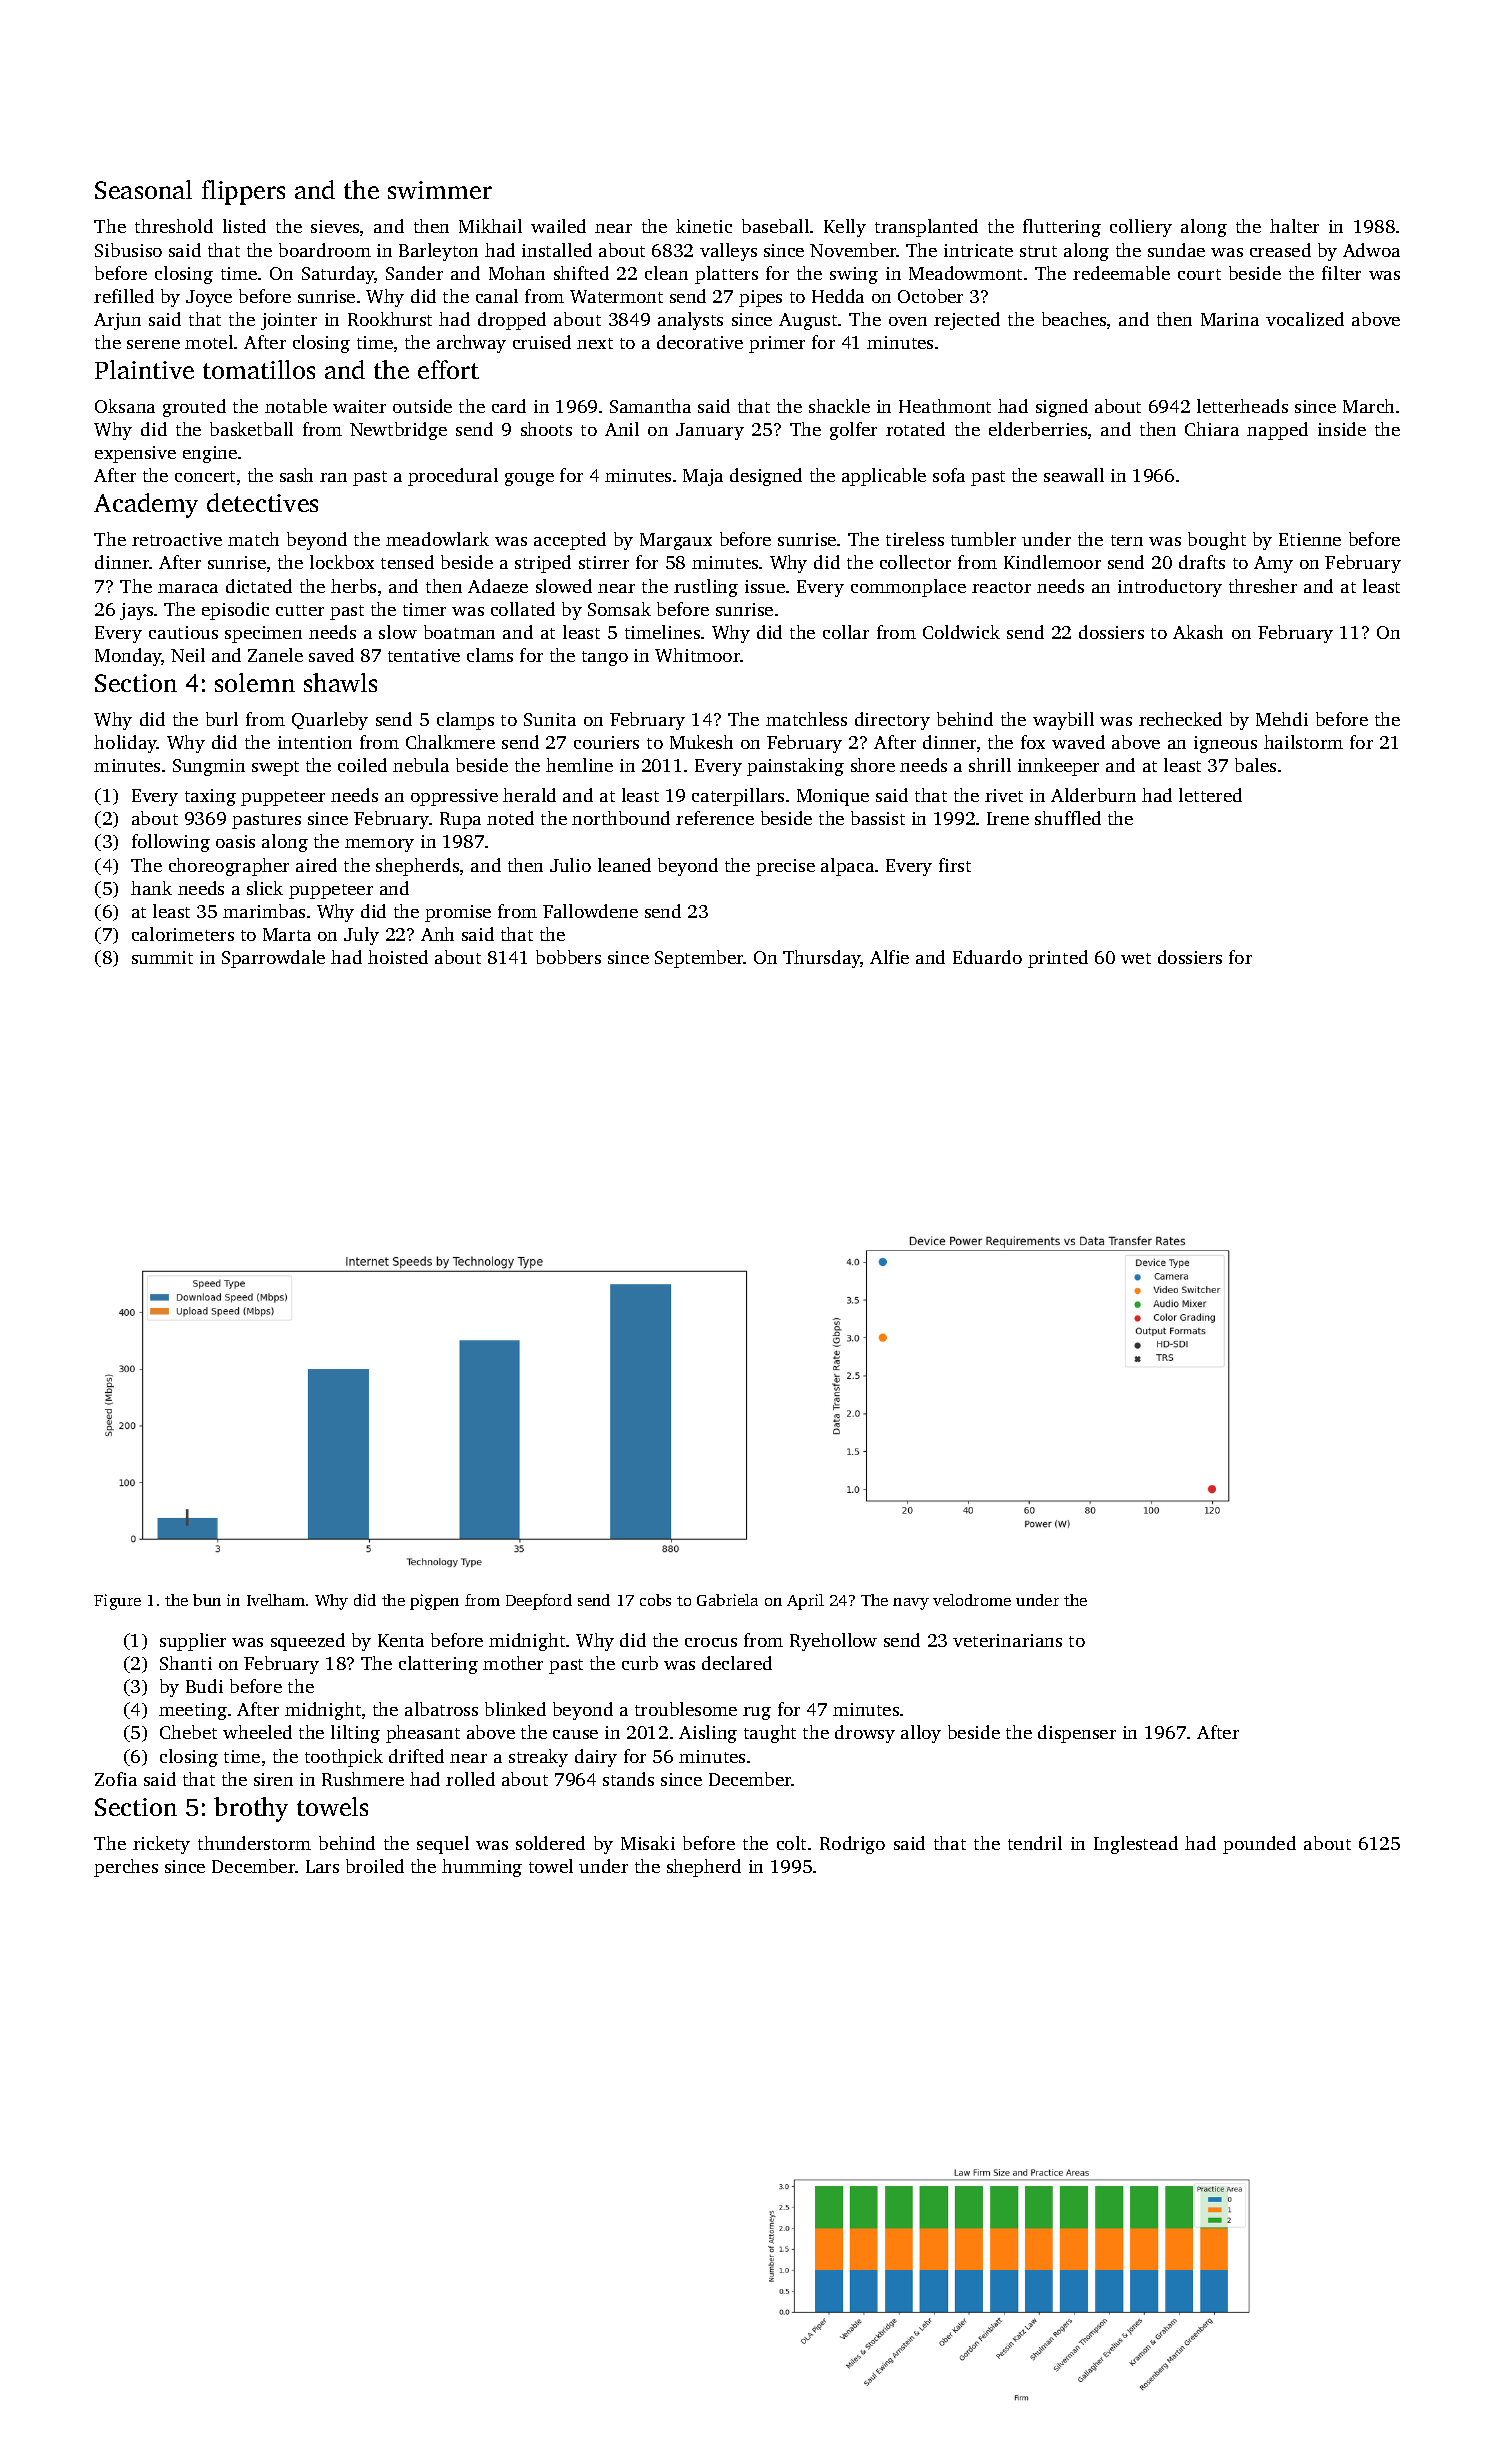 The image size is (1496, 2464). What do you see at coordinates (1199, 274) in the screenshot?
I see `court` at bounding box center [1199, 274].
